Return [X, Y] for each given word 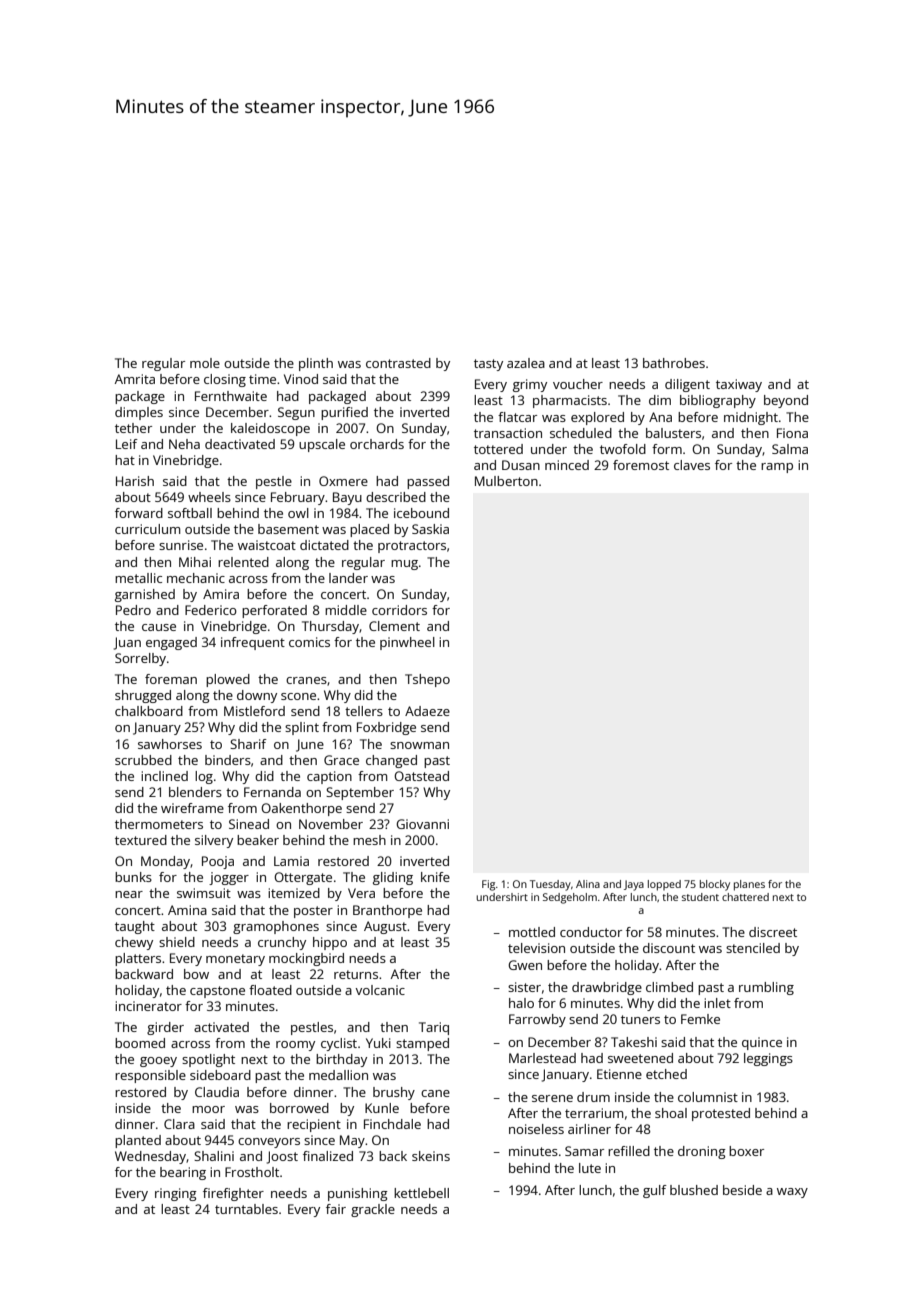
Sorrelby [140, 659]
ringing [176, 1194]
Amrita [135, 379]
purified [344, 413]
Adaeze [427, 711]
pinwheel [407, 643]
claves [692, 465]
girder [165, 1028]
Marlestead [542, 1058]
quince [762, 1043]
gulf [655, 1191]
